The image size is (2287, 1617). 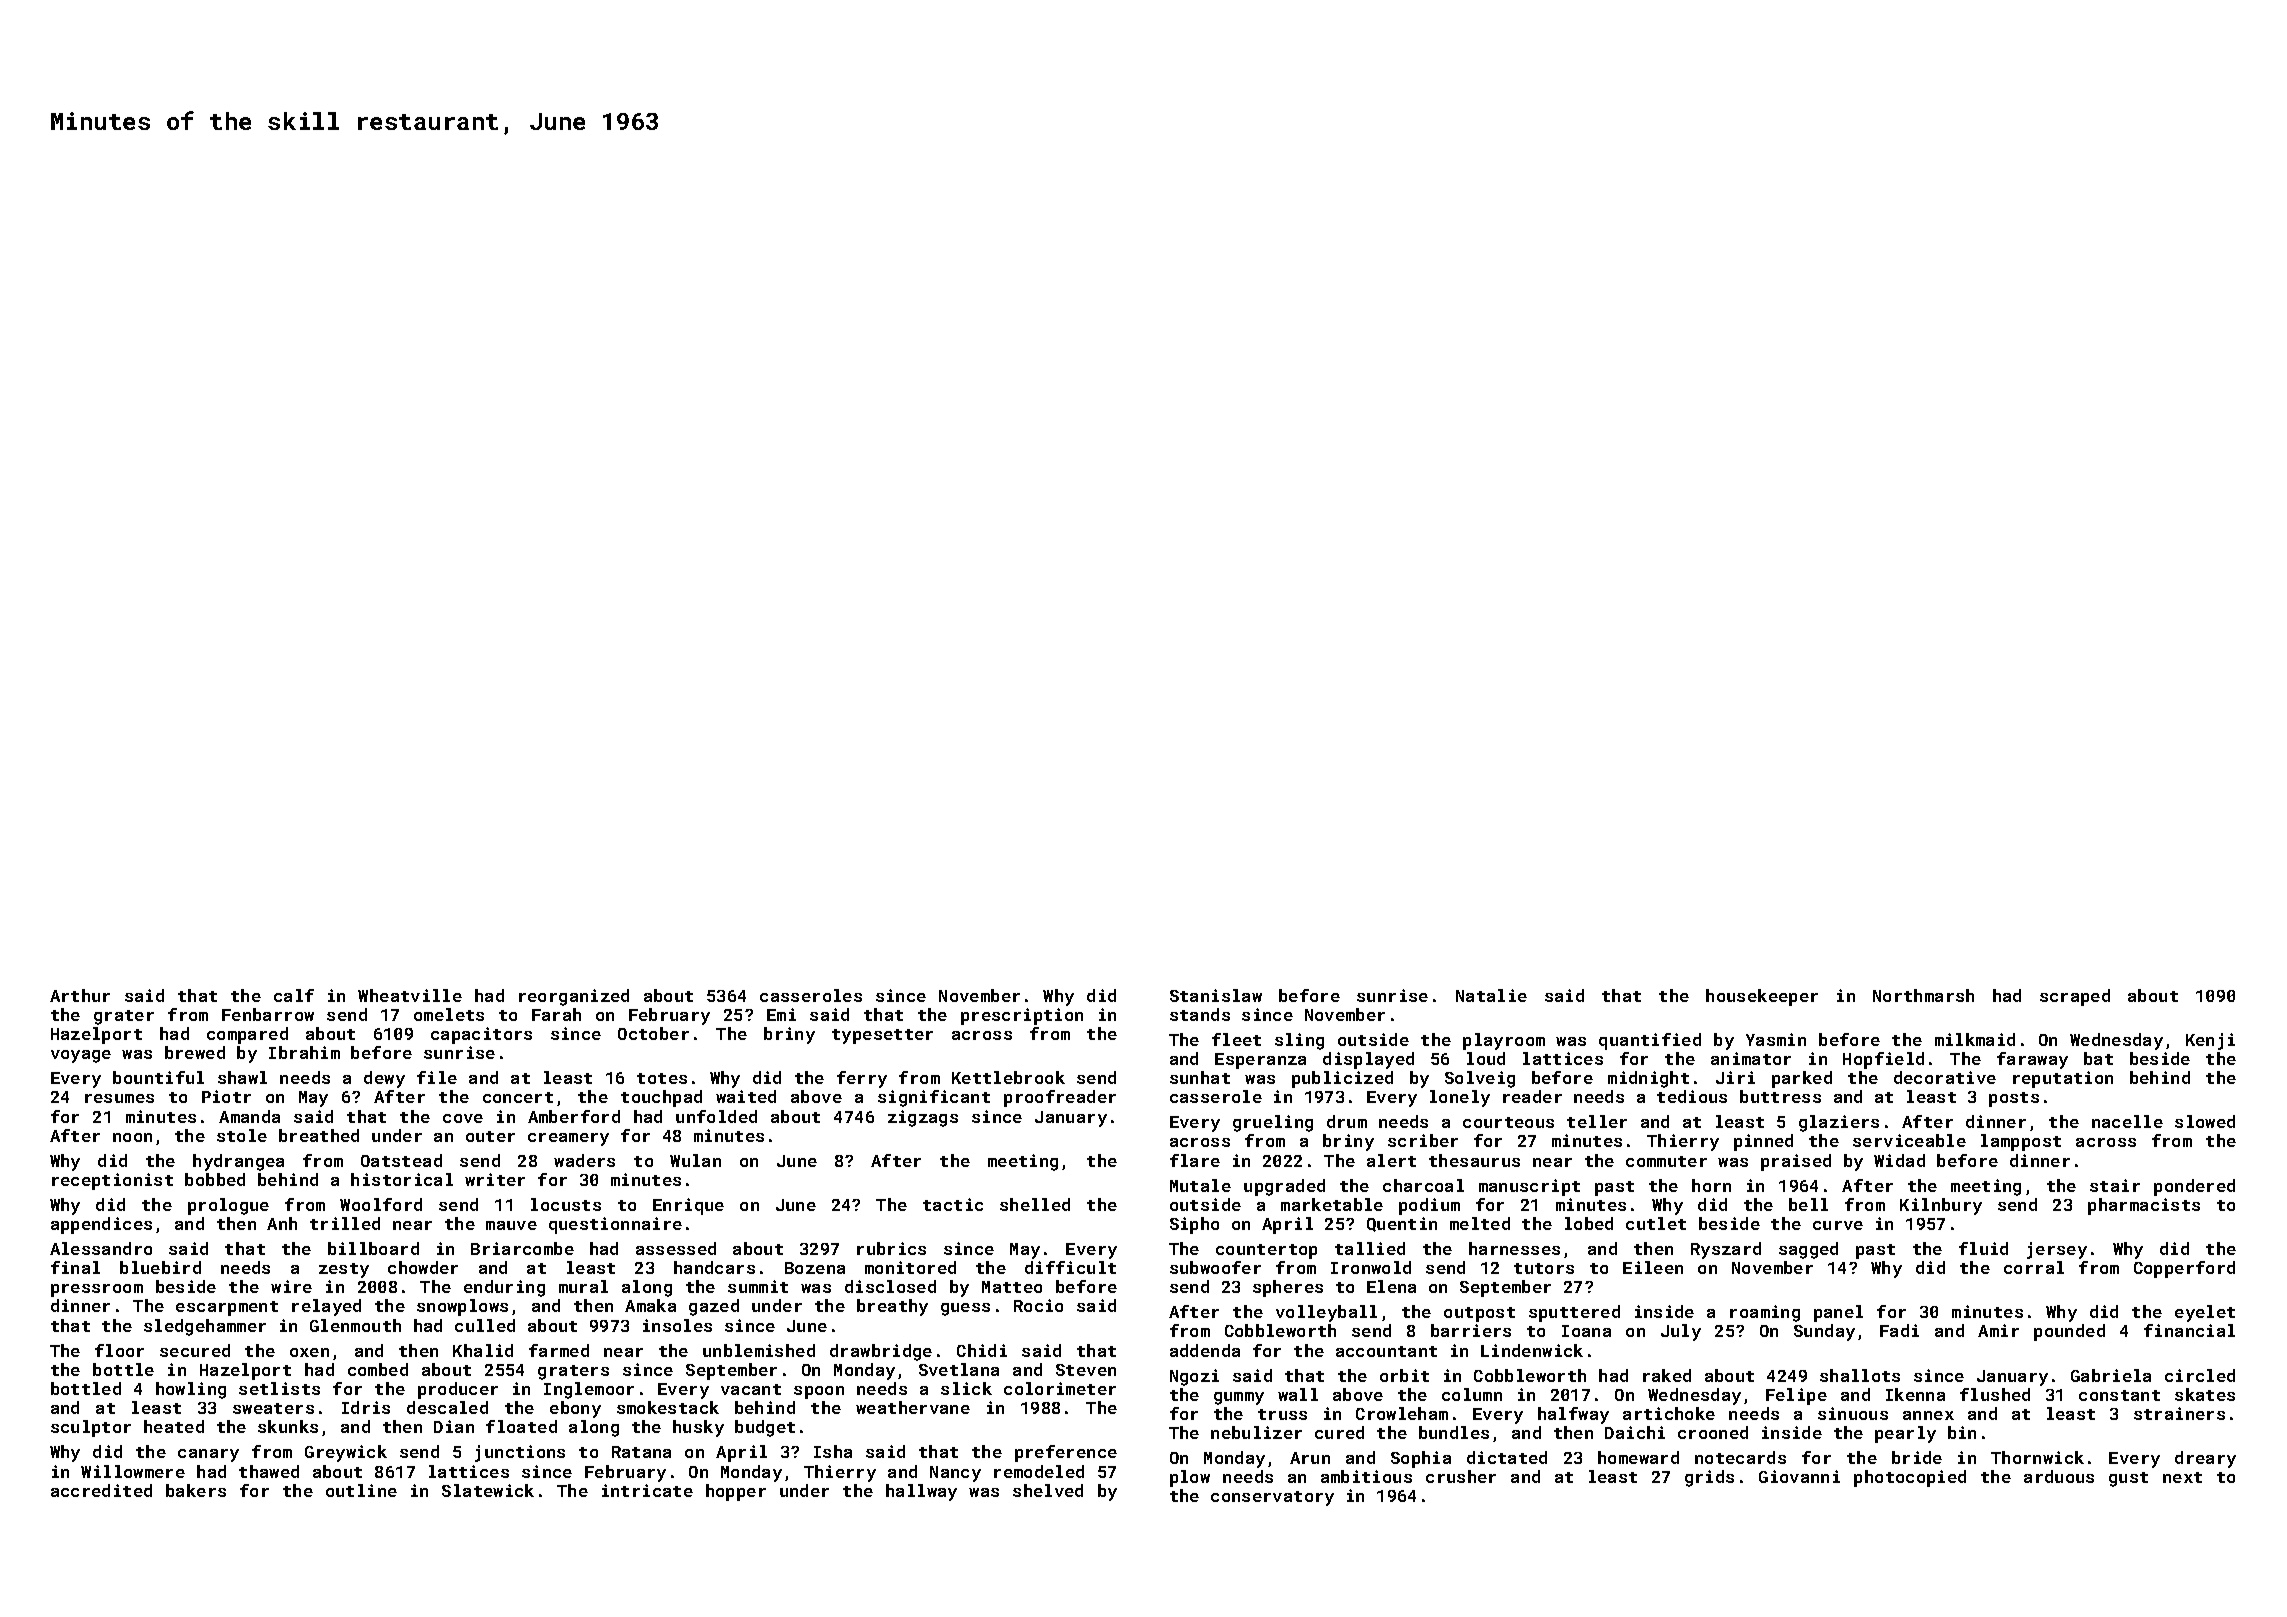 I want to click on outline, so click(x=361, y=1490).
